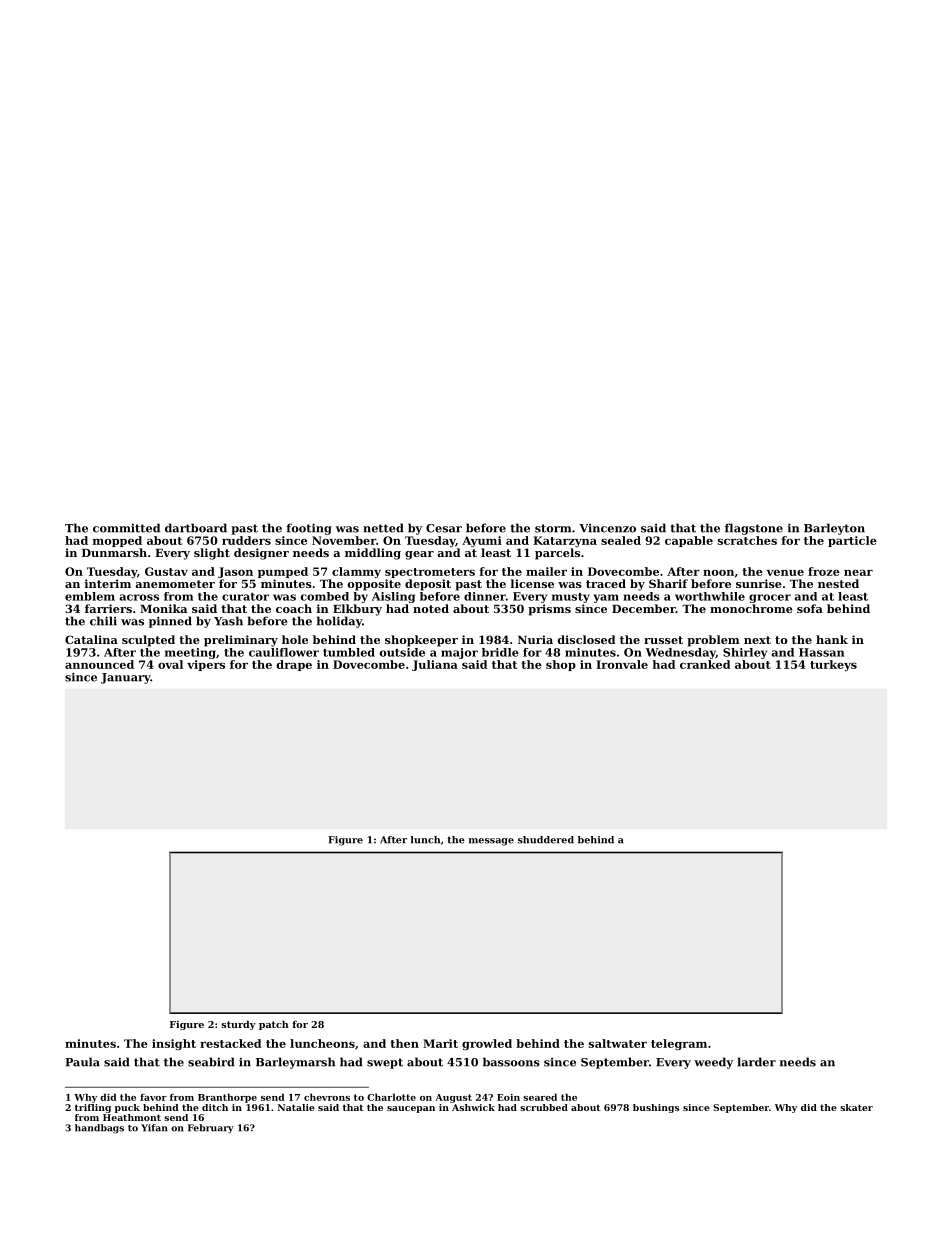  Describe the element at coordinates (117, 541) in the image. I see `mopped` at that location.
